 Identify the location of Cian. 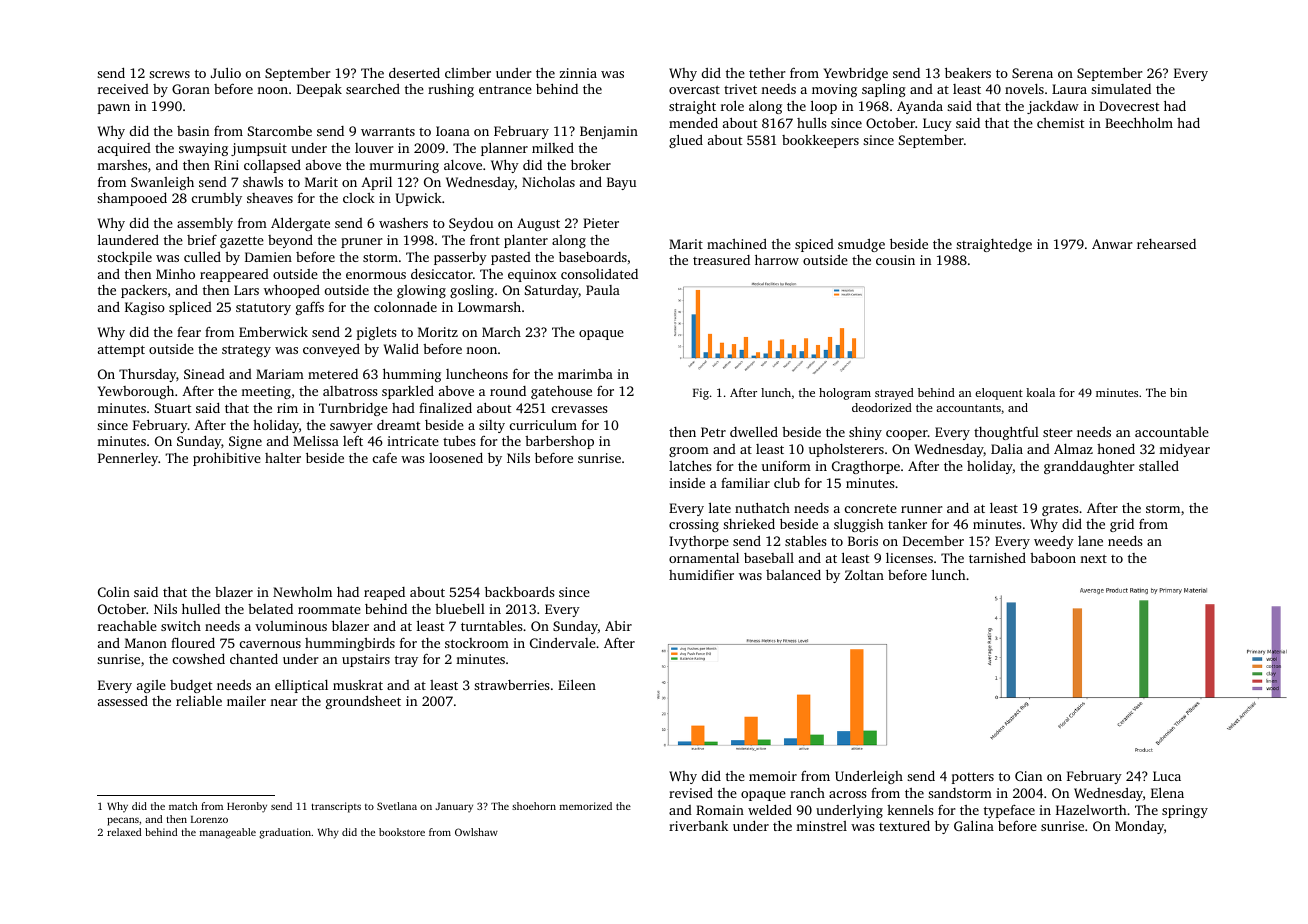
(1028, 776).
